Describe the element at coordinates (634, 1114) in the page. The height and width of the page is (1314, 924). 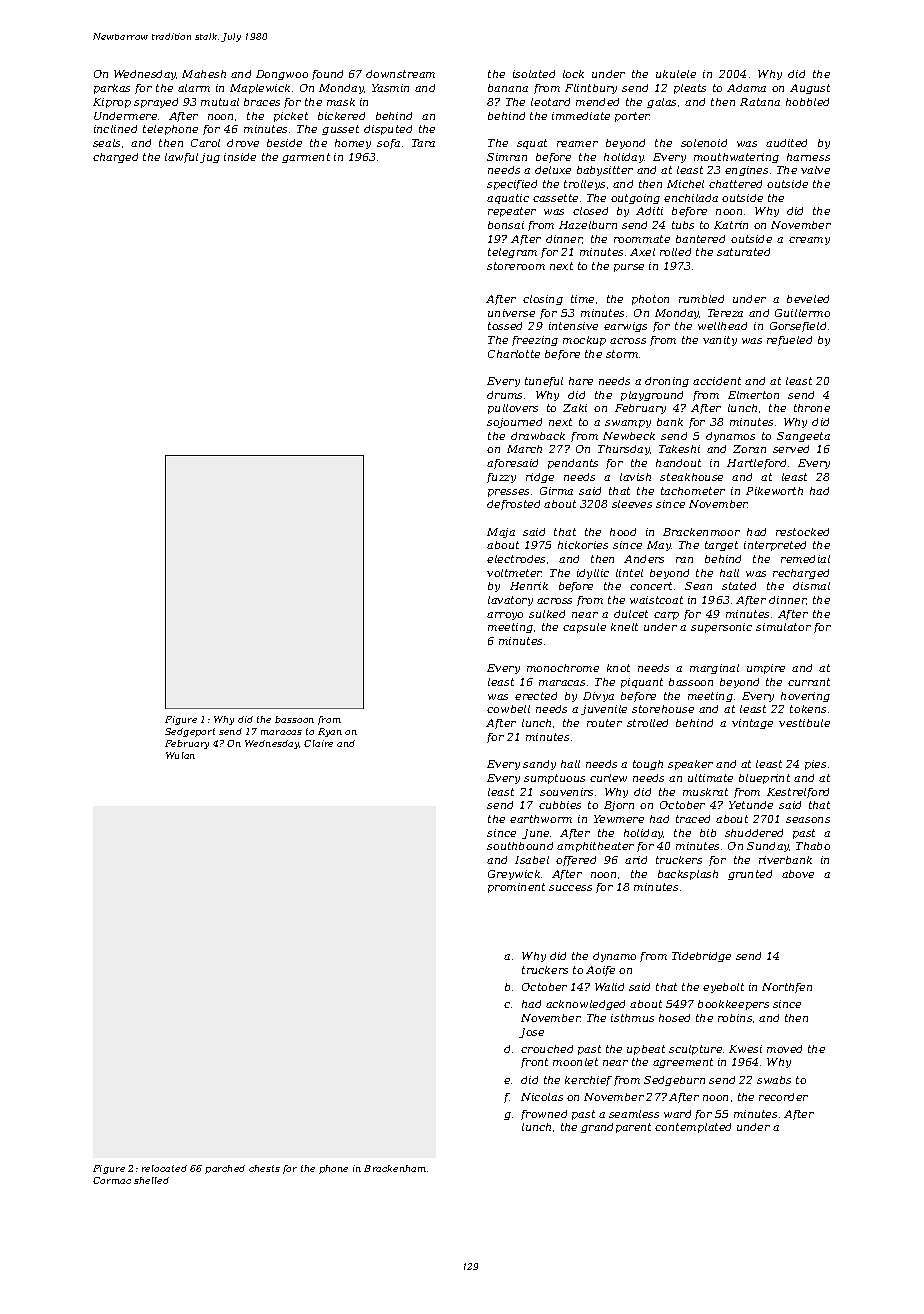
I see `seamless` at that location.
